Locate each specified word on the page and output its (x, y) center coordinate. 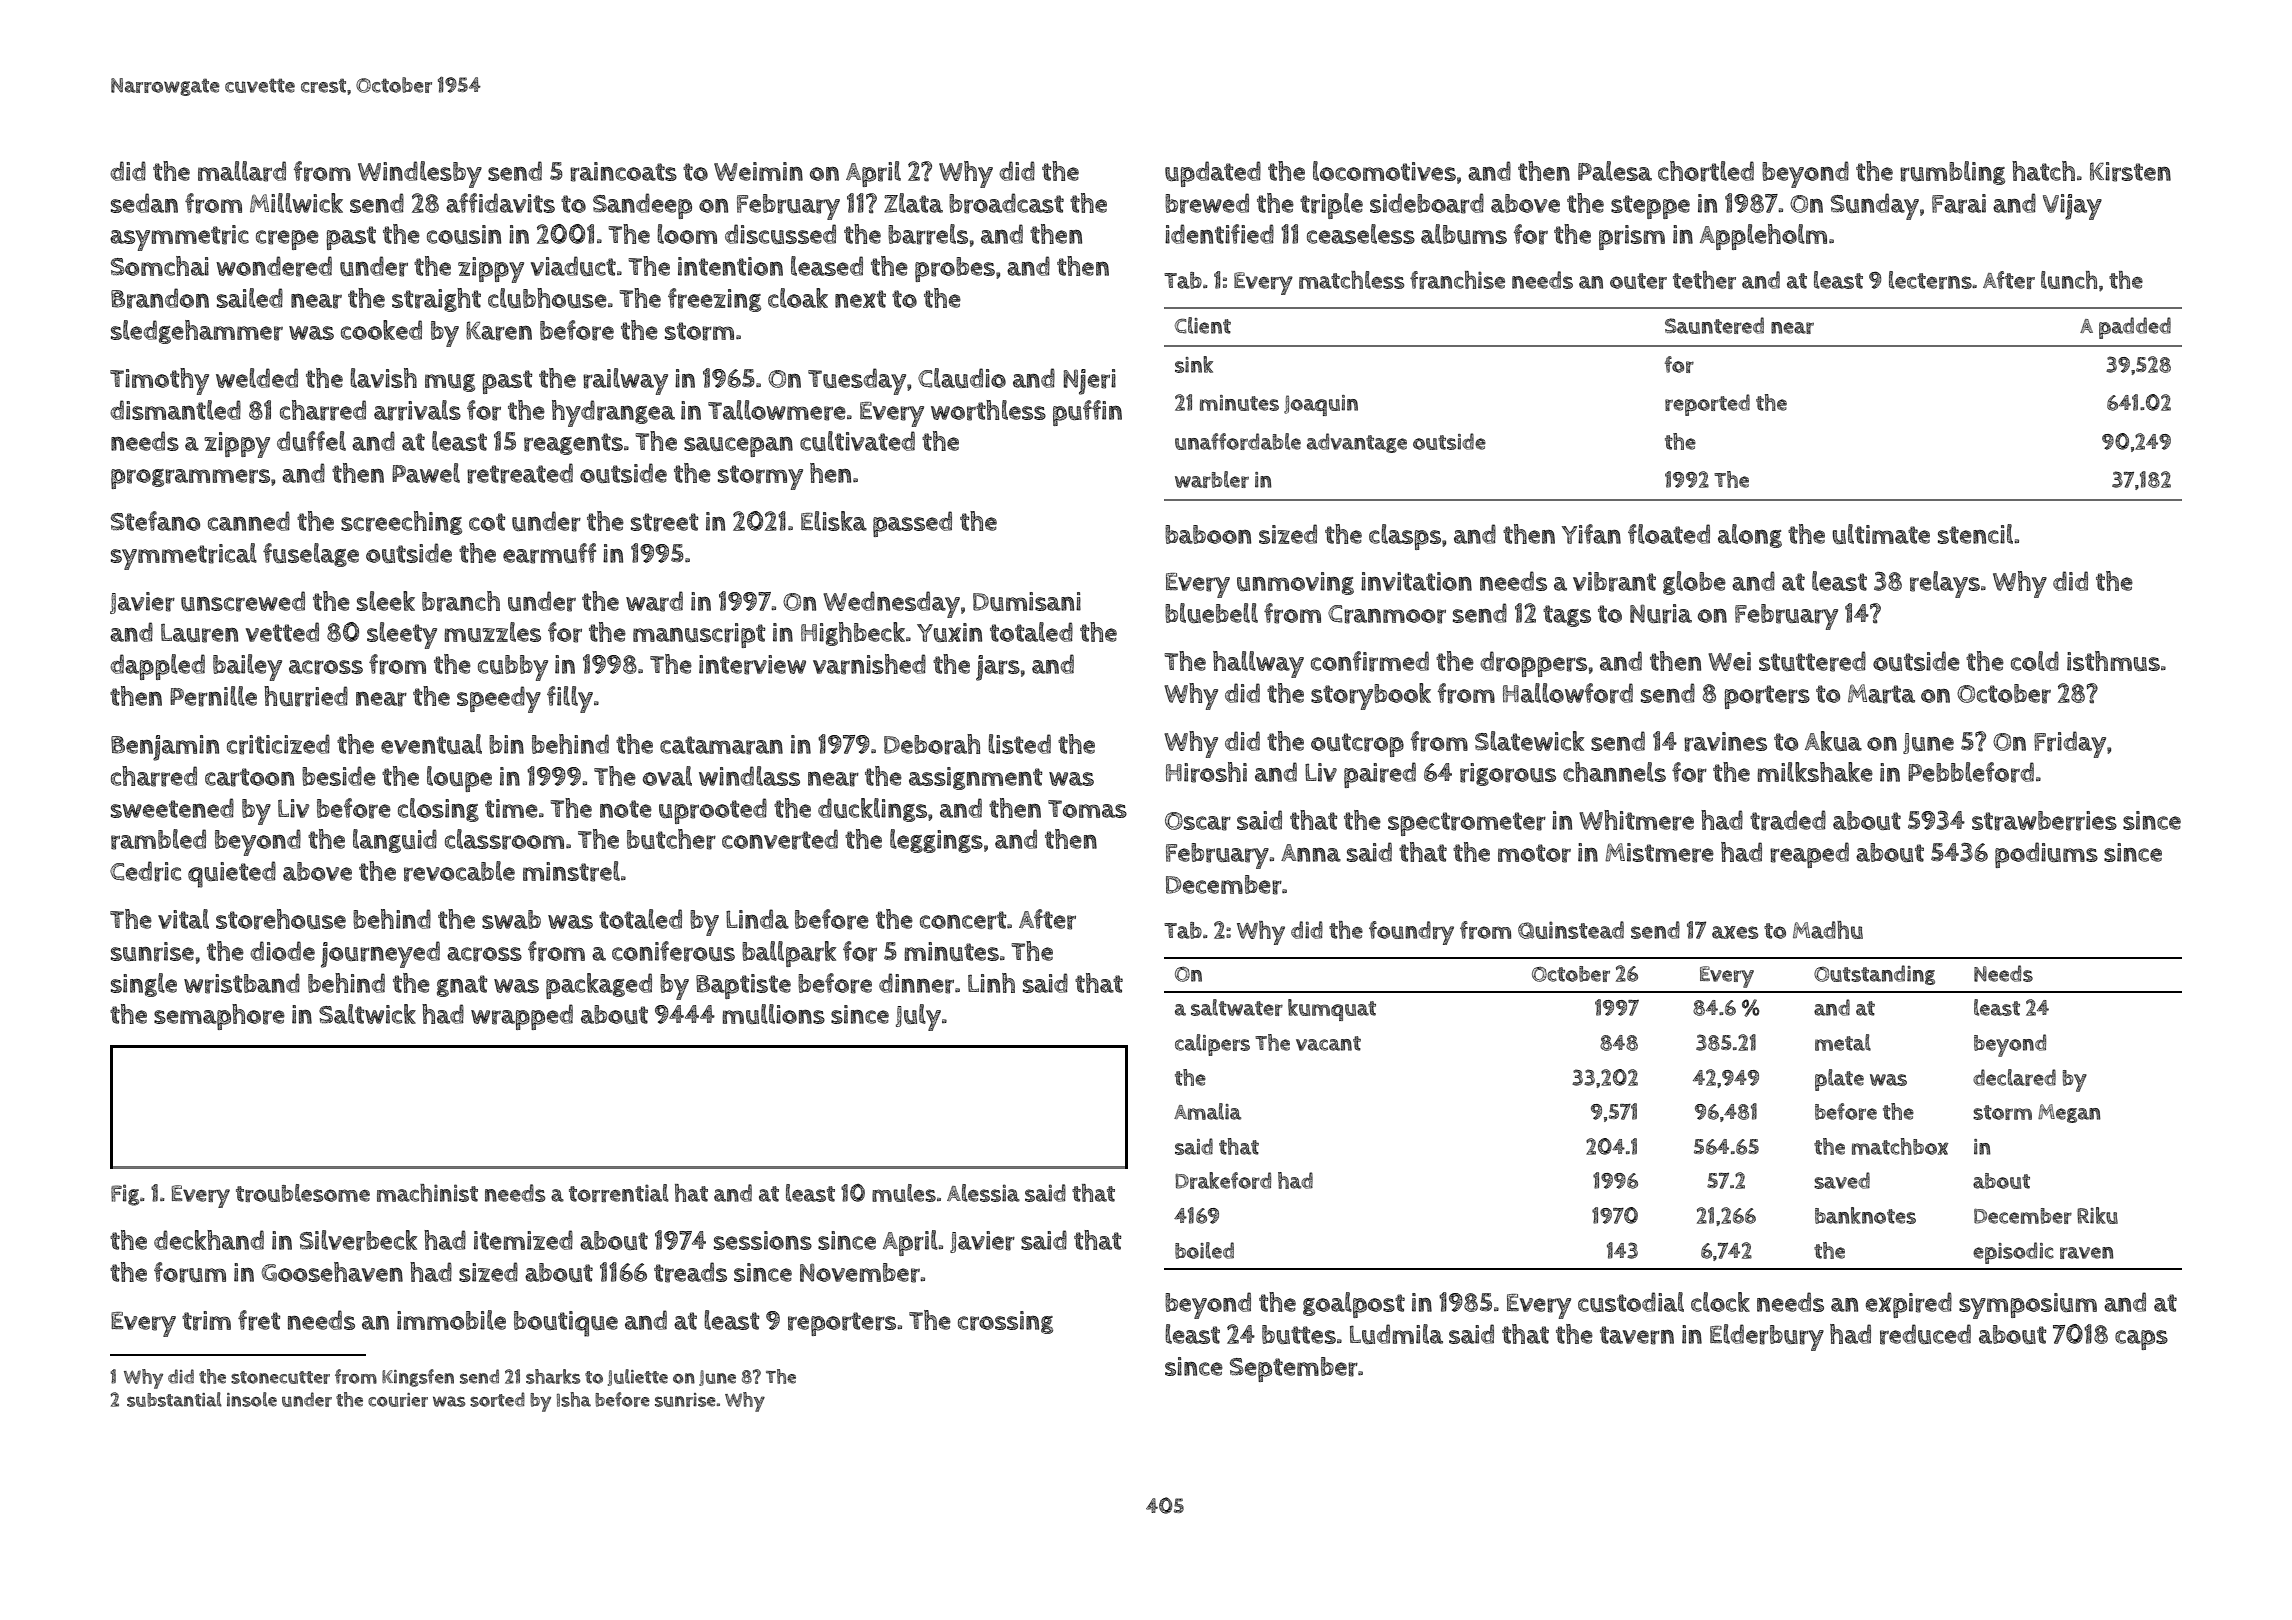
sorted (497, 1399)
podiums (2046, 855)
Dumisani (1027, 601)
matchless (1352, 280)
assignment (975, 778)
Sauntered (1714, 325)
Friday (2070, 744)
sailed (250, 298)
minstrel (571, 871)
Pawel (426, 473)
